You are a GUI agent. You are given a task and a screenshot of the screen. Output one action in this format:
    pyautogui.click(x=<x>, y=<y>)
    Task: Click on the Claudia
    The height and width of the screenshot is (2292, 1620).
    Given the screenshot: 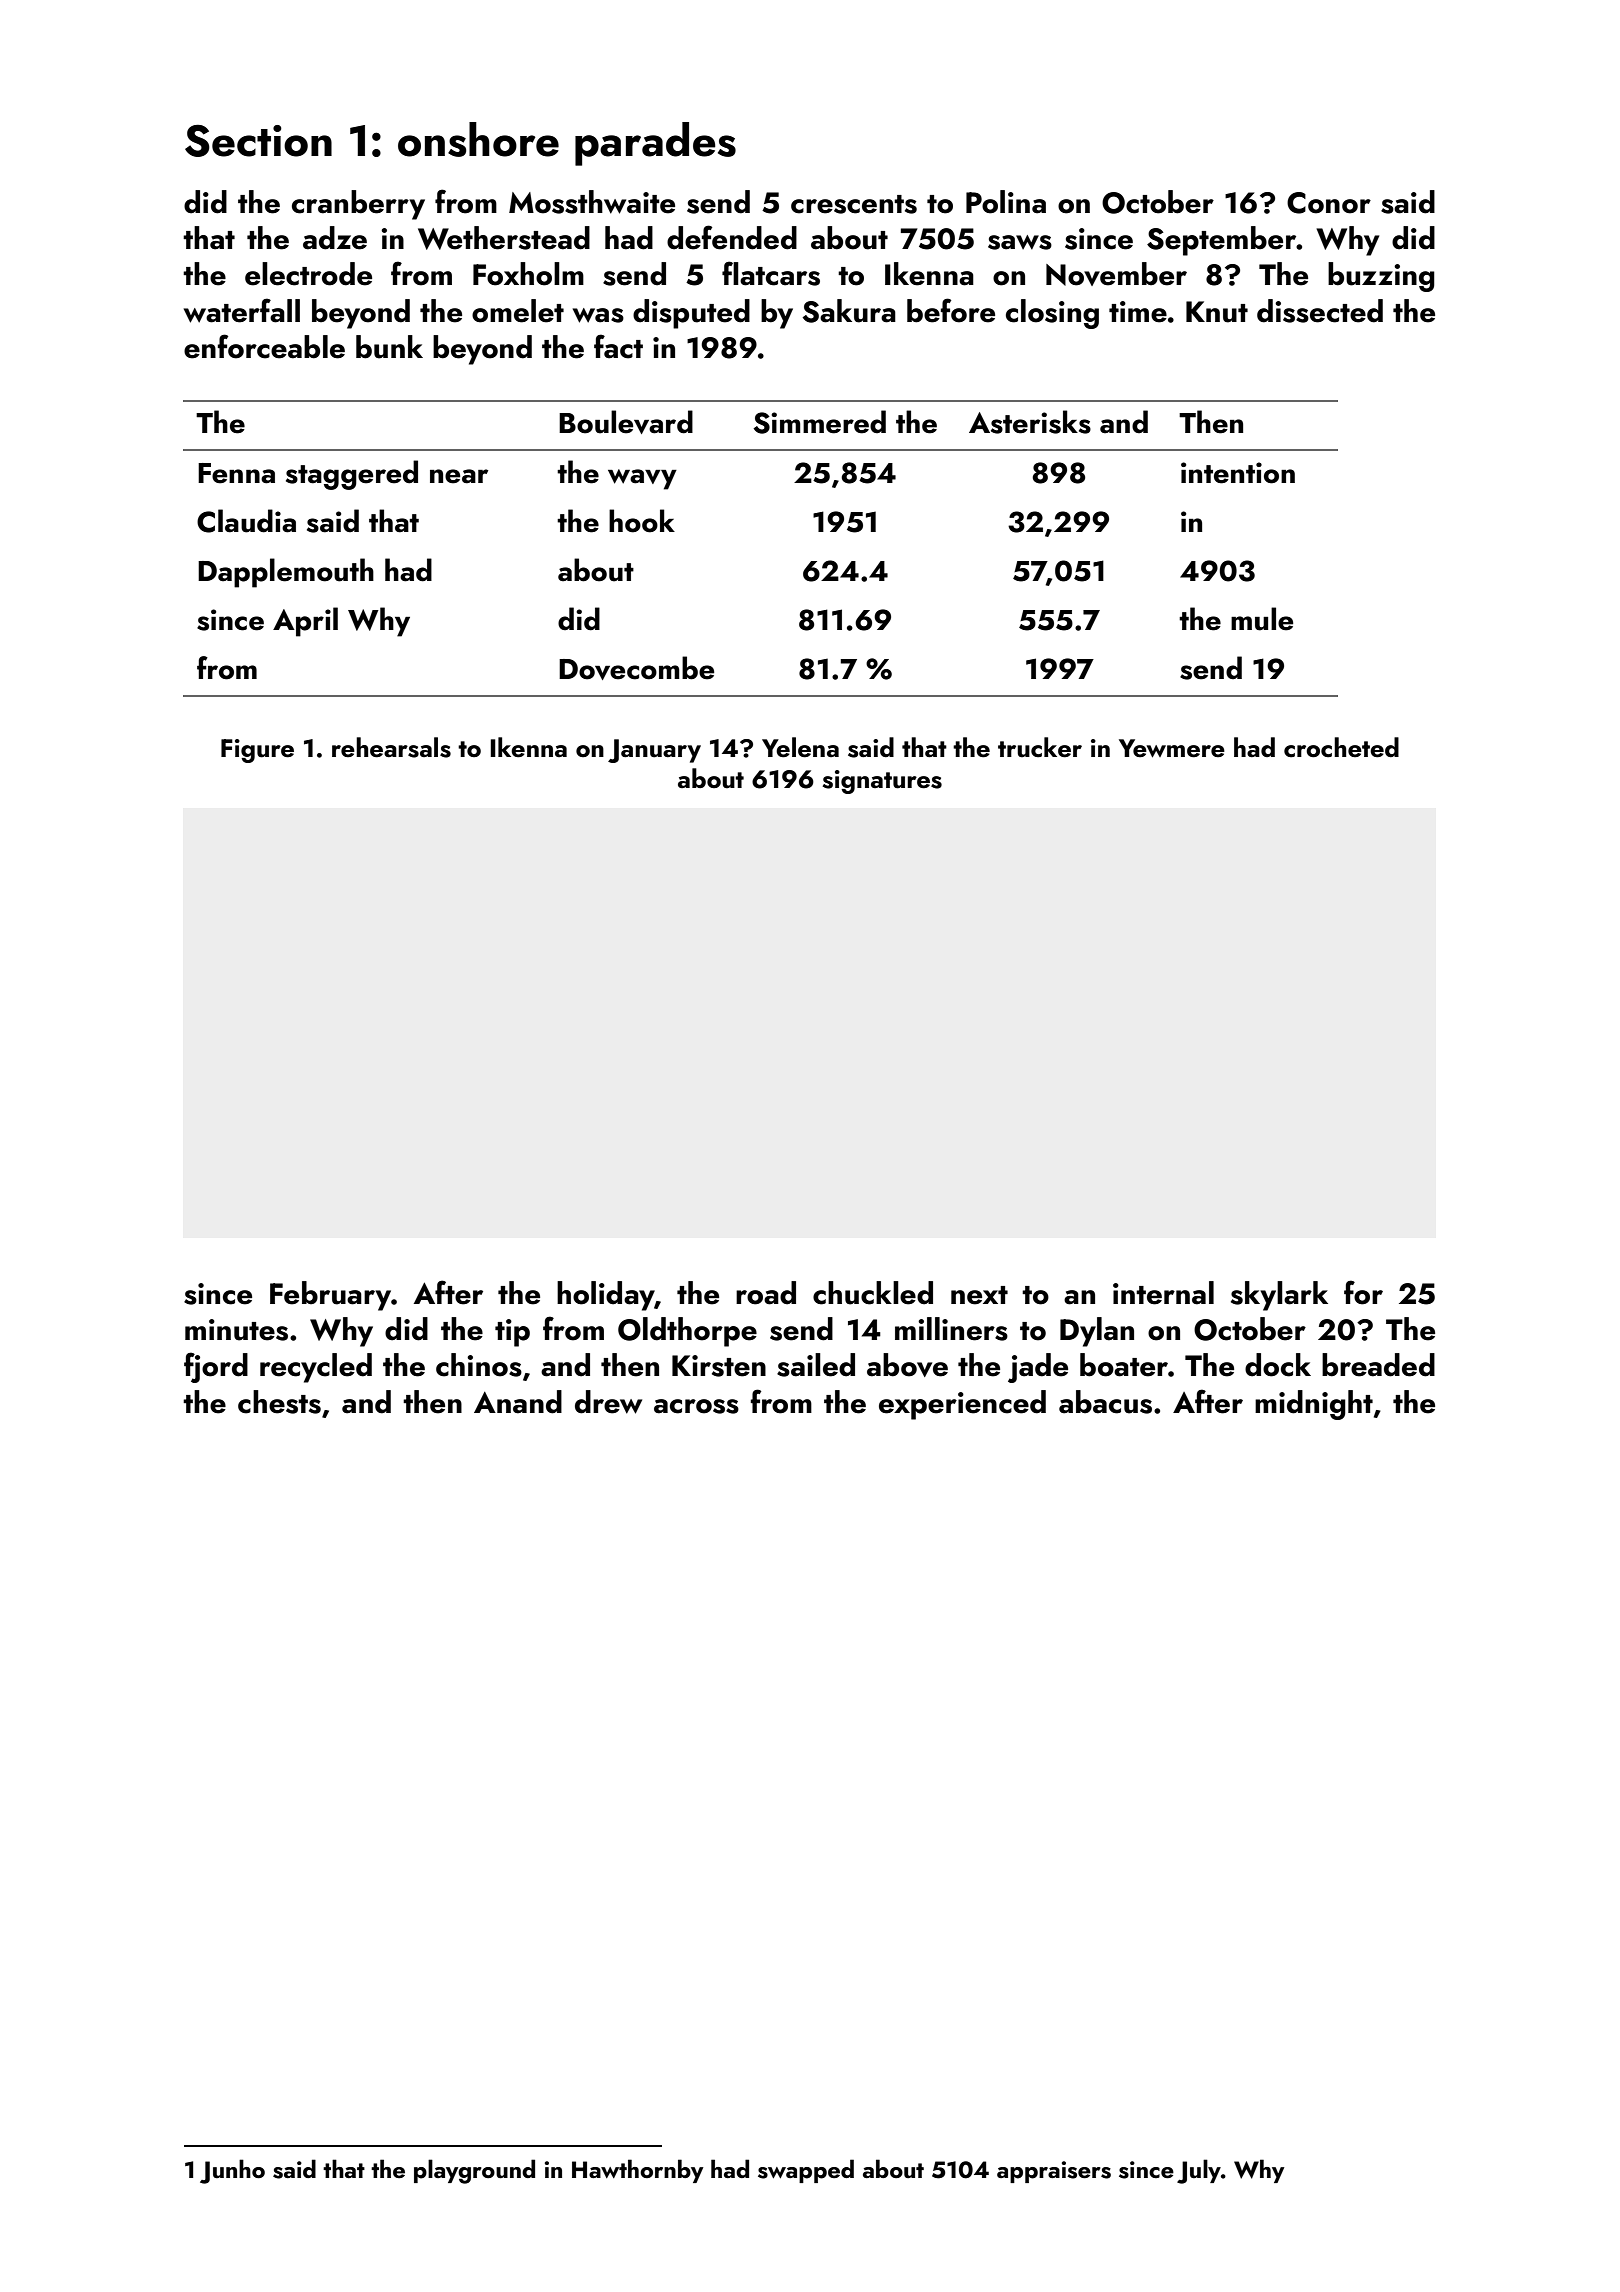 What is the action you would take?
    pyautogui.click(x=246, y=521)
